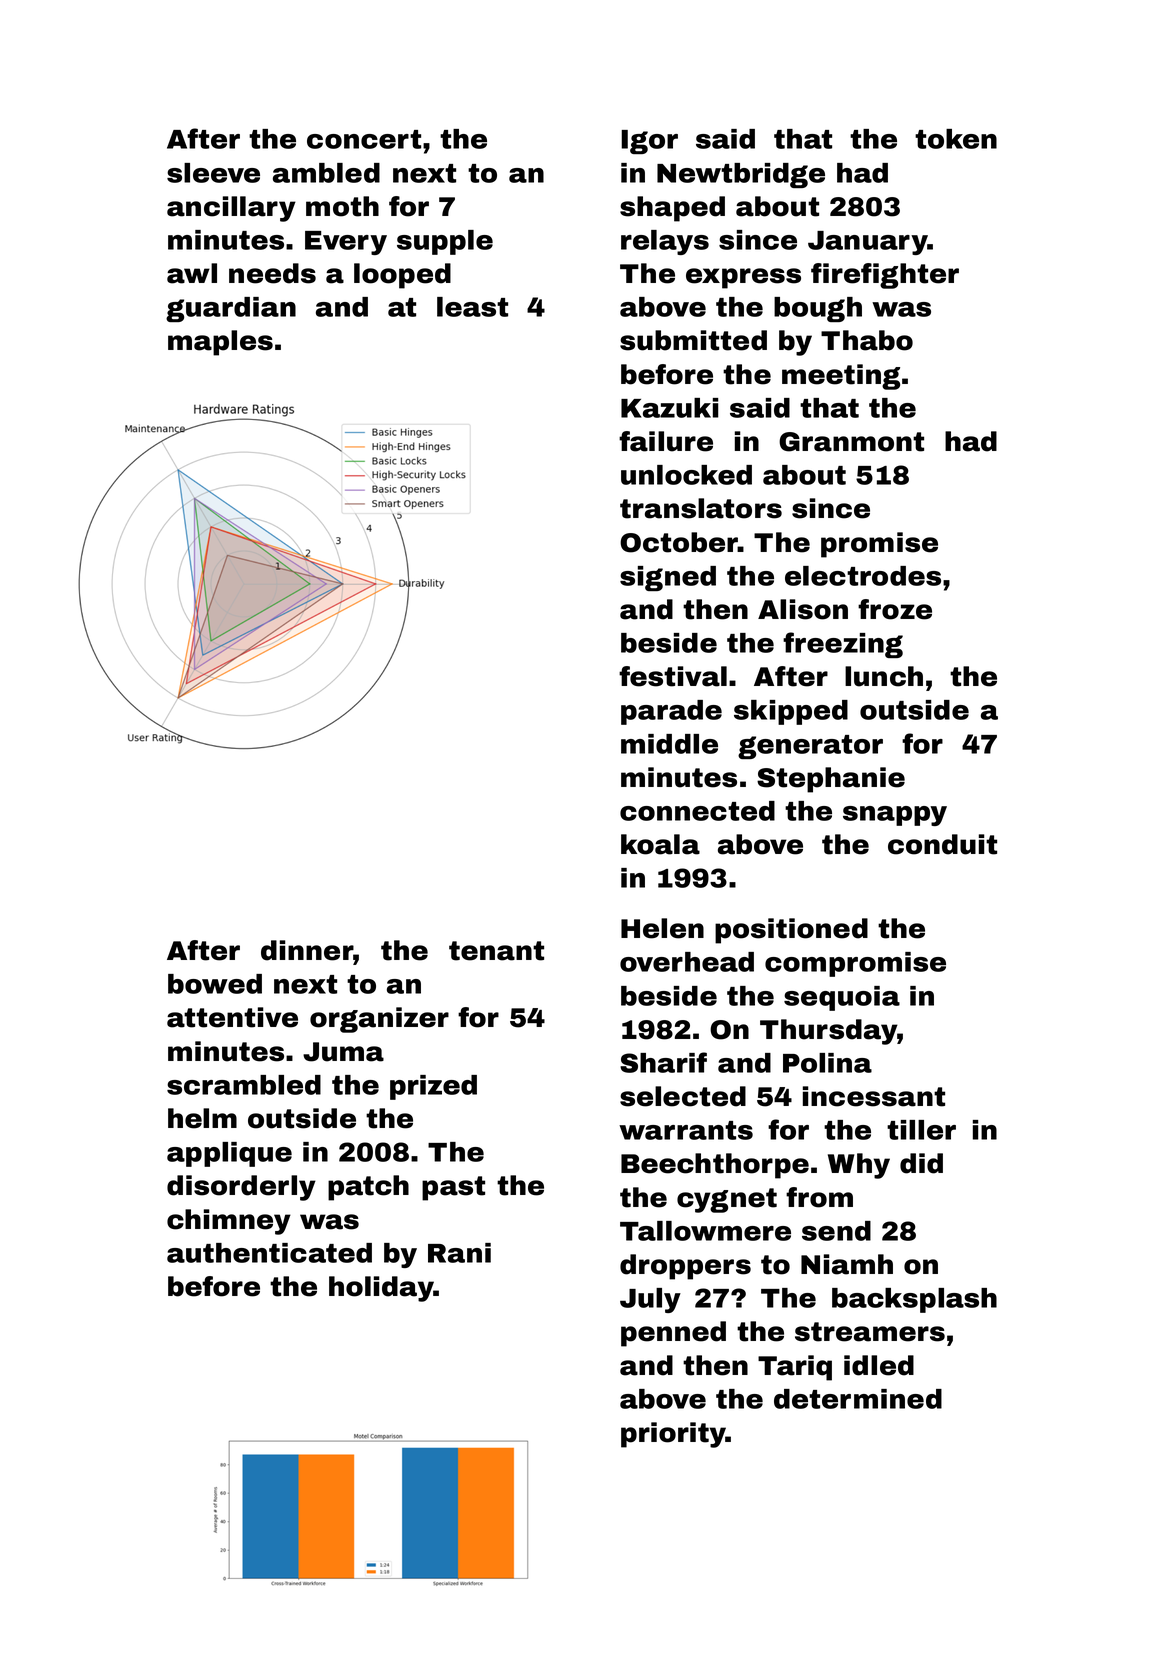 The width and height of the image is (1165, 1654). What do you see at coordinates (649, 142) in the image?
I see `Igor` at bounding box center [649, 142].
